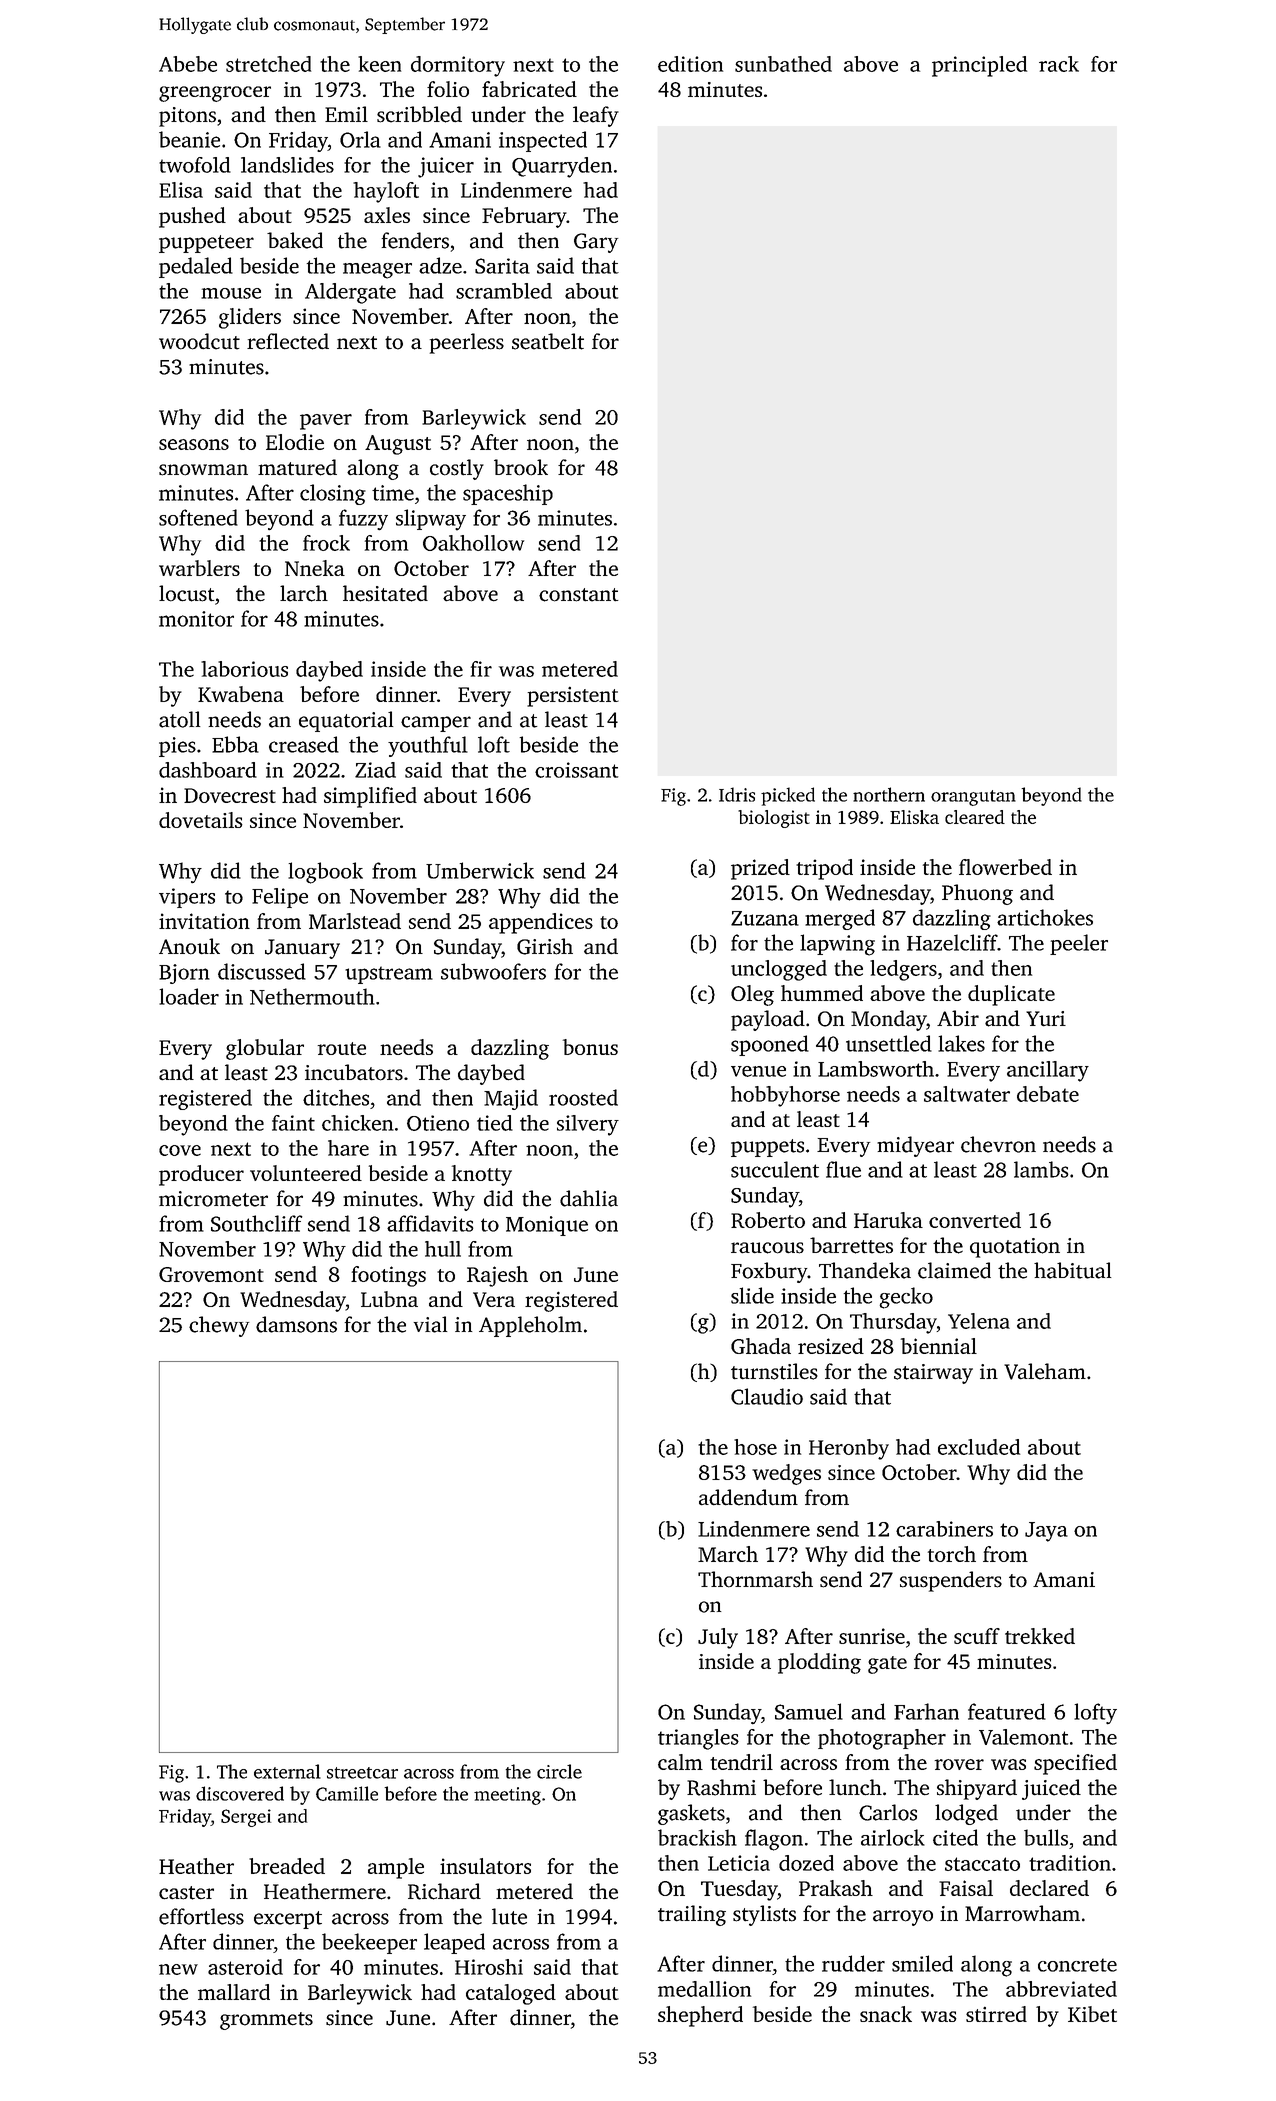 The height and width of the screenshot is (2101, 1276). What do you see at coordinates (579, 595) in the screenshot?
I see `constant` at bounding box center [579, 595].
